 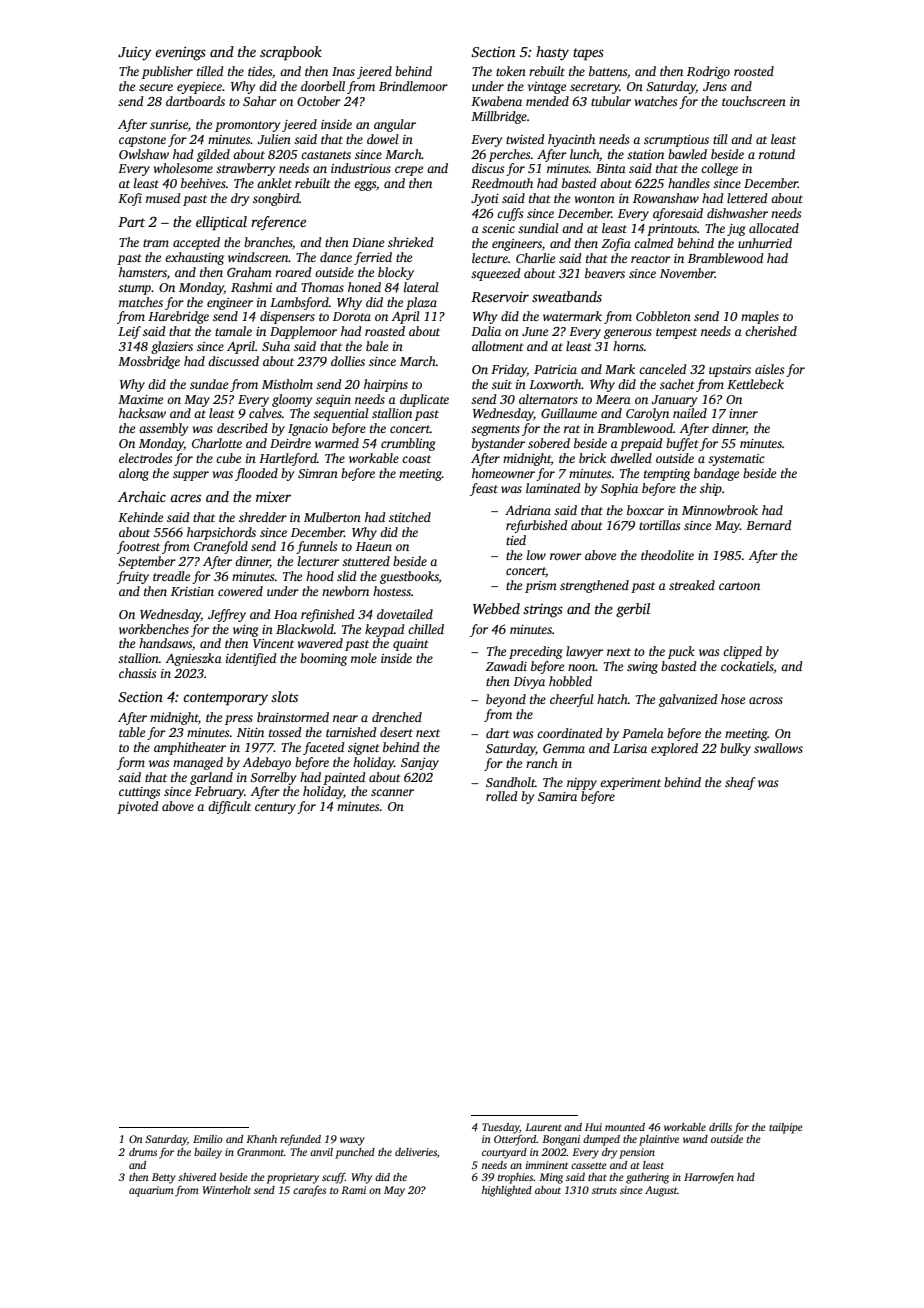 I want to click on Betty, so click(x=164, y=1178).
